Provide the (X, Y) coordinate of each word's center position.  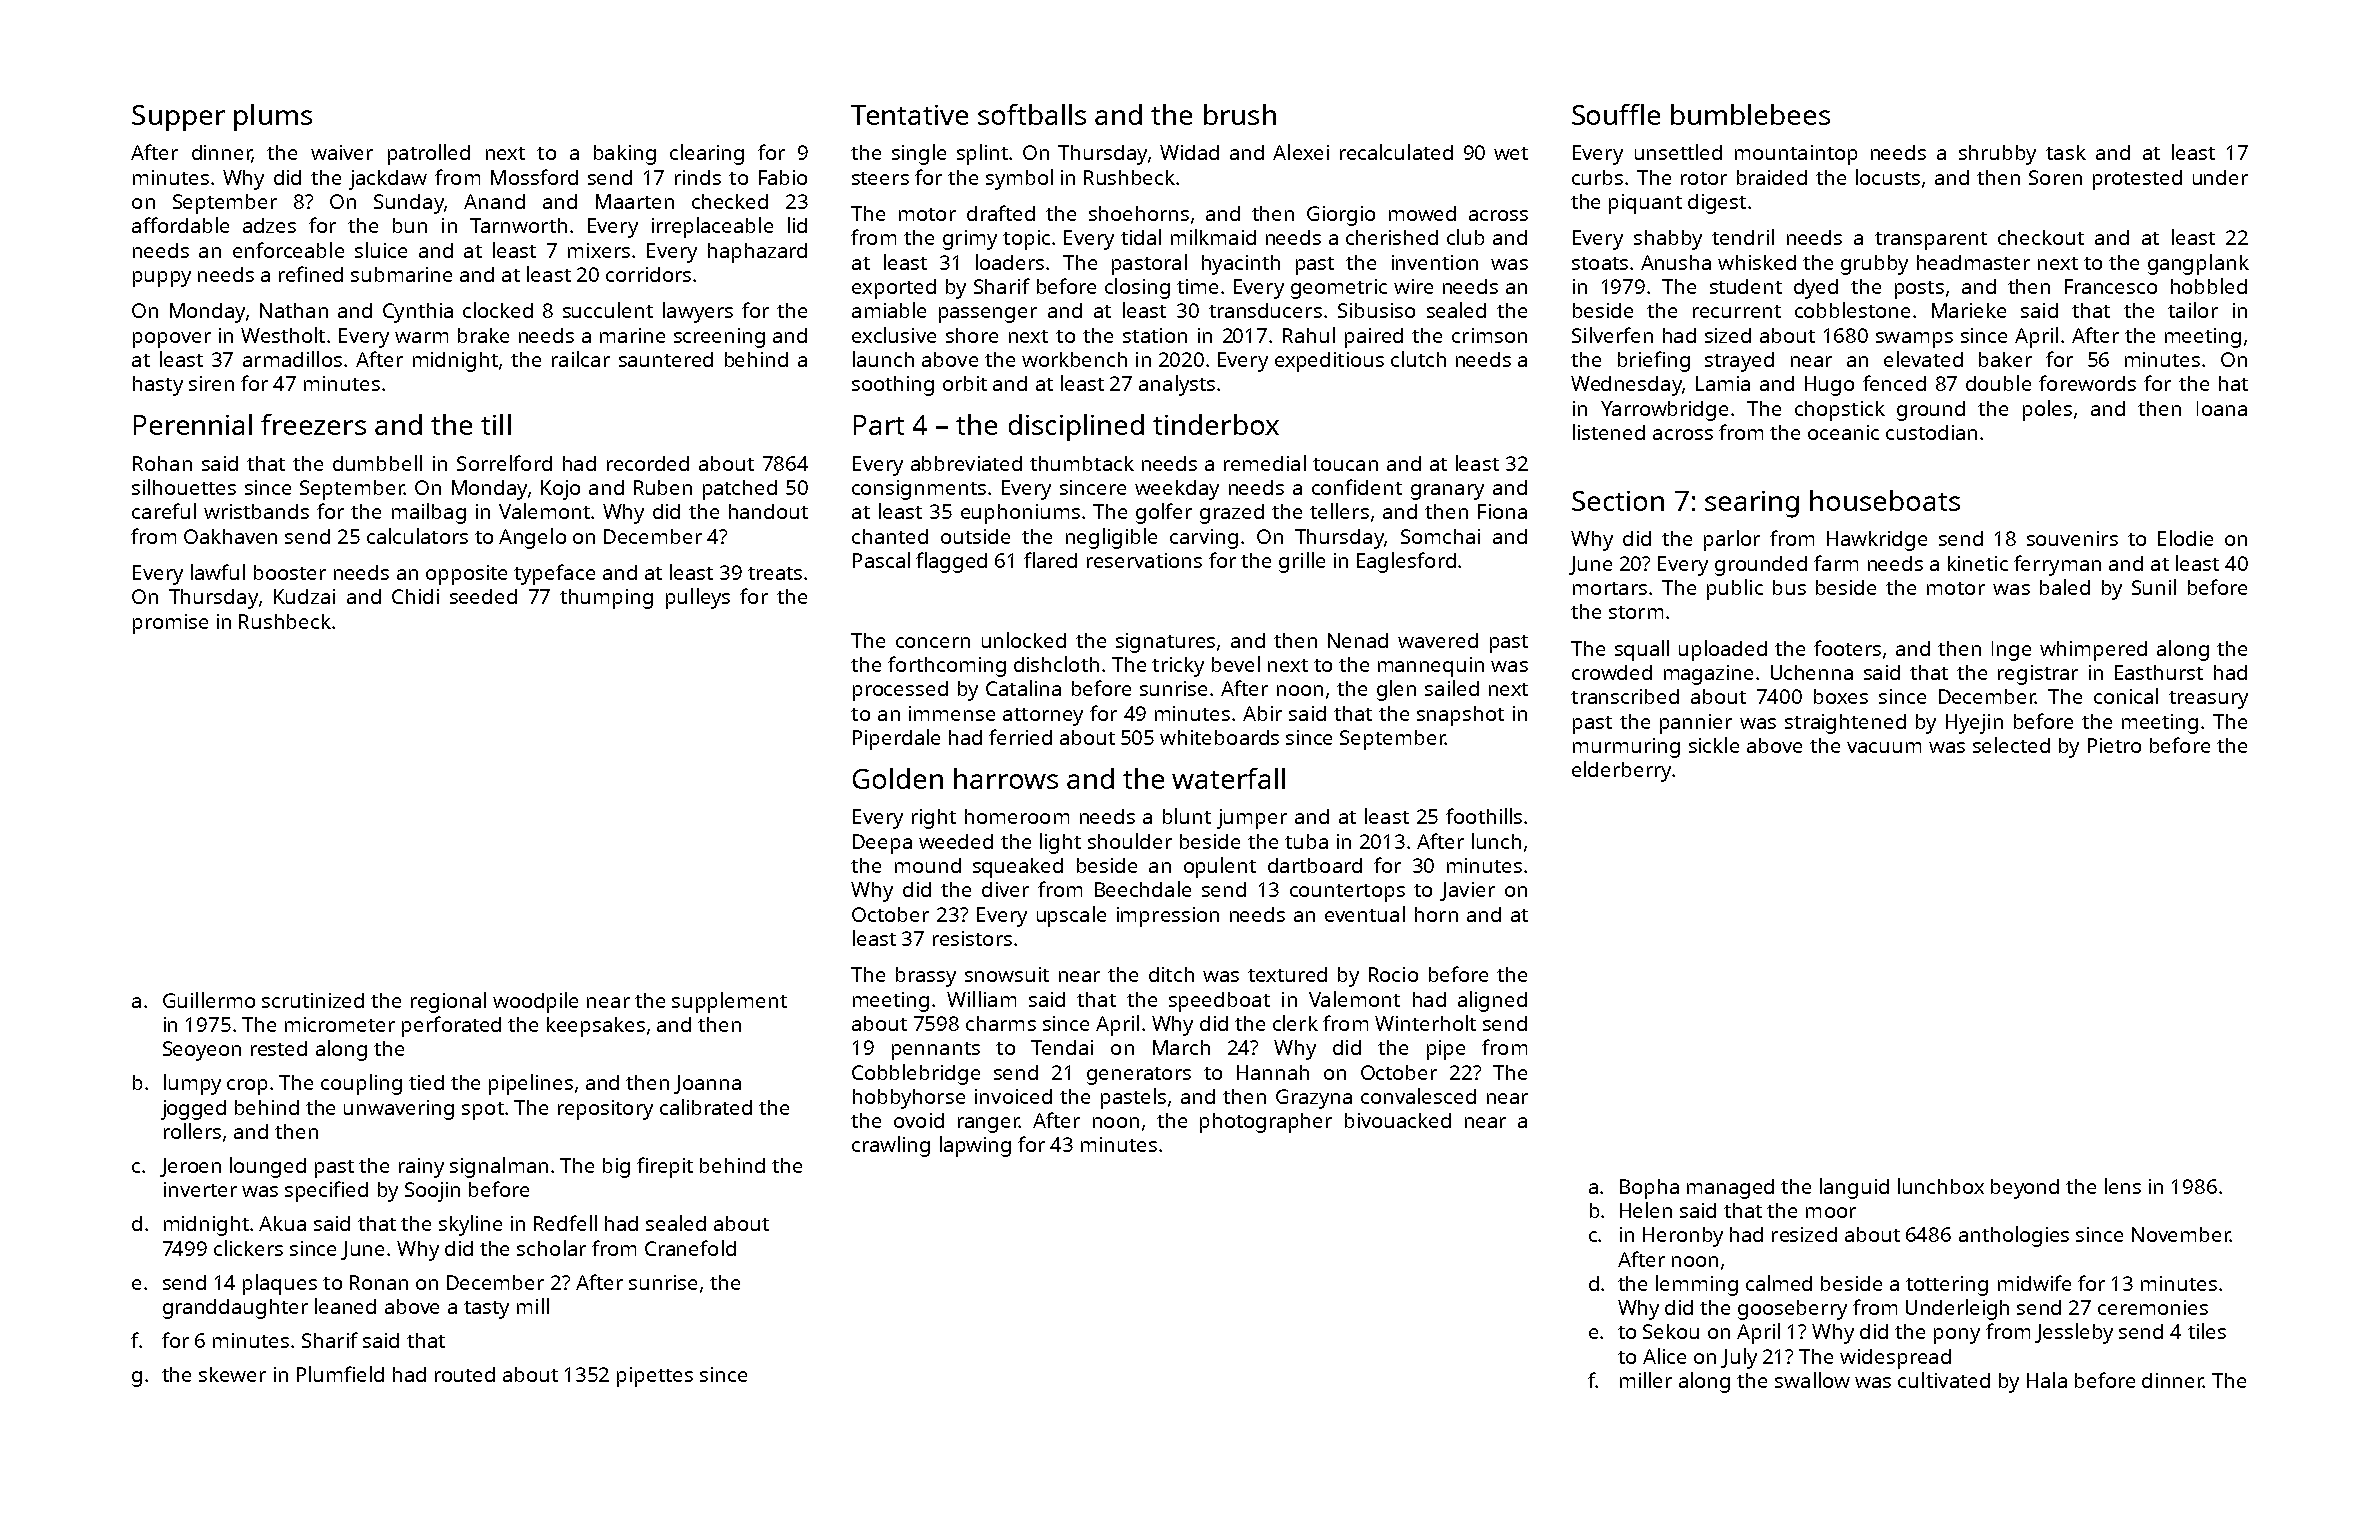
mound (928, 865)
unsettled (1678, 152)
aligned (1492, 1001)
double (1998, 383)
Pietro (2114, 745)
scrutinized (313, 1000)
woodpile (535, 1002)
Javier (1467, 891)
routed (465, 1374)
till (496, 424)
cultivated (1944, 1380)
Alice (1664, 1356)
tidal (1141, 237)
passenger (988, 315)
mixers (599, 250)
